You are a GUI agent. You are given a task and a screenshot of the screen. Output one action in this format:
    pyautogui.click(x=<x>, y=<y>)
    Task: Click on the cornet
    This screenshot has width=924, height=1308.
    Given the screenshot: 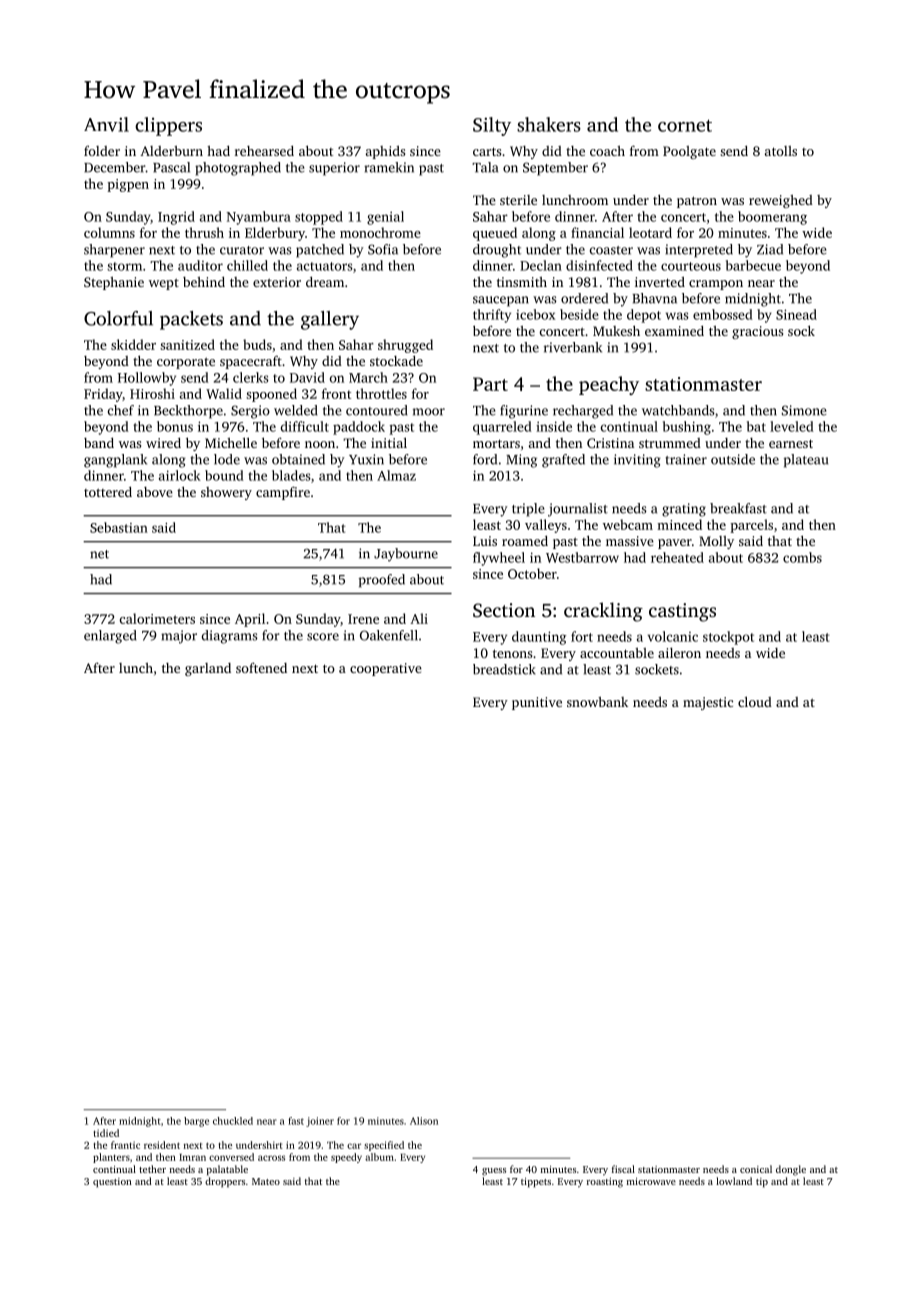 What is the action you would take?
    pyautogui.click(x=685, y=125)
